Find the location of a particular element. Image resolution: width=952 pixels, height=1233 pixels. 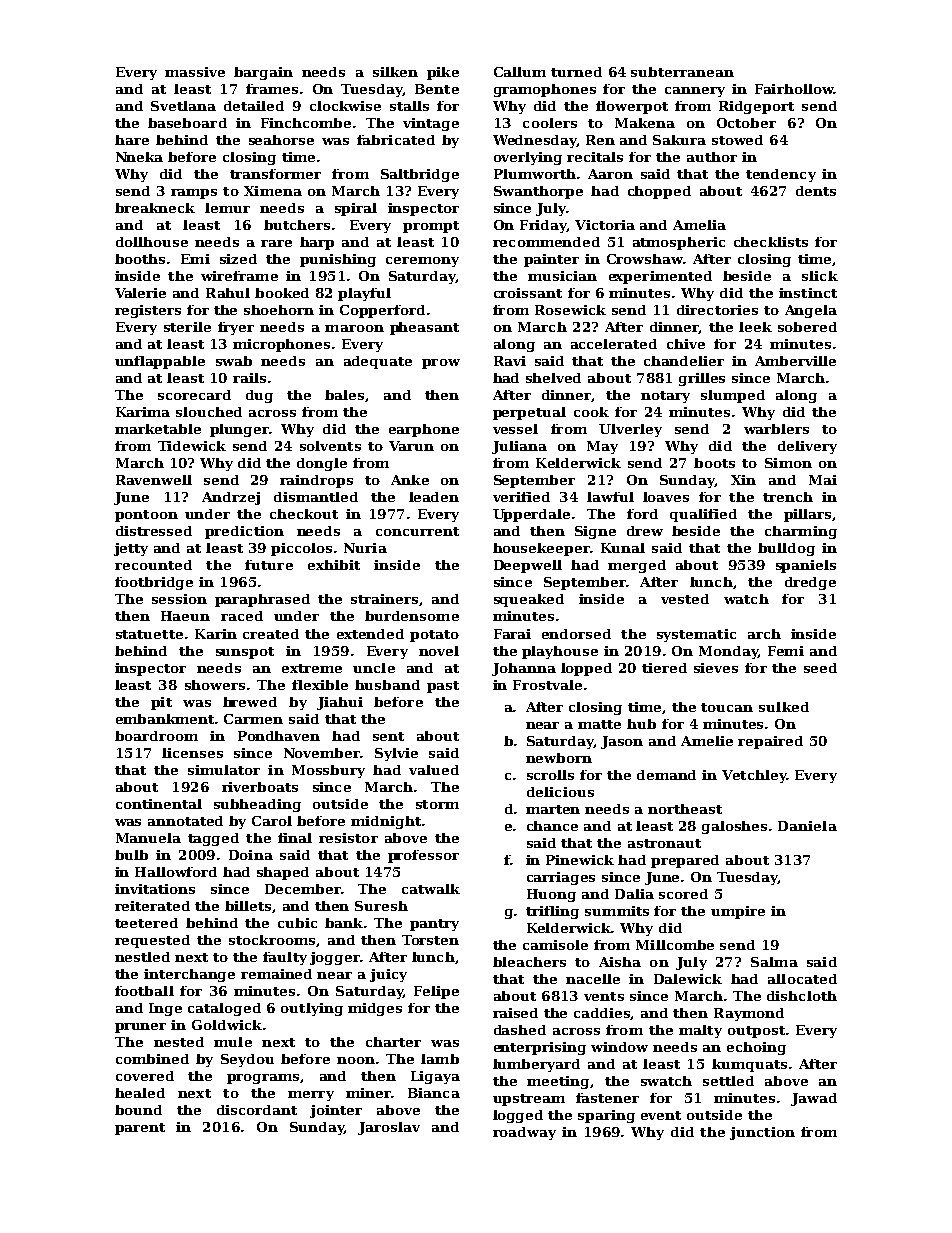

healed is located at coordinates (140, 1093).
